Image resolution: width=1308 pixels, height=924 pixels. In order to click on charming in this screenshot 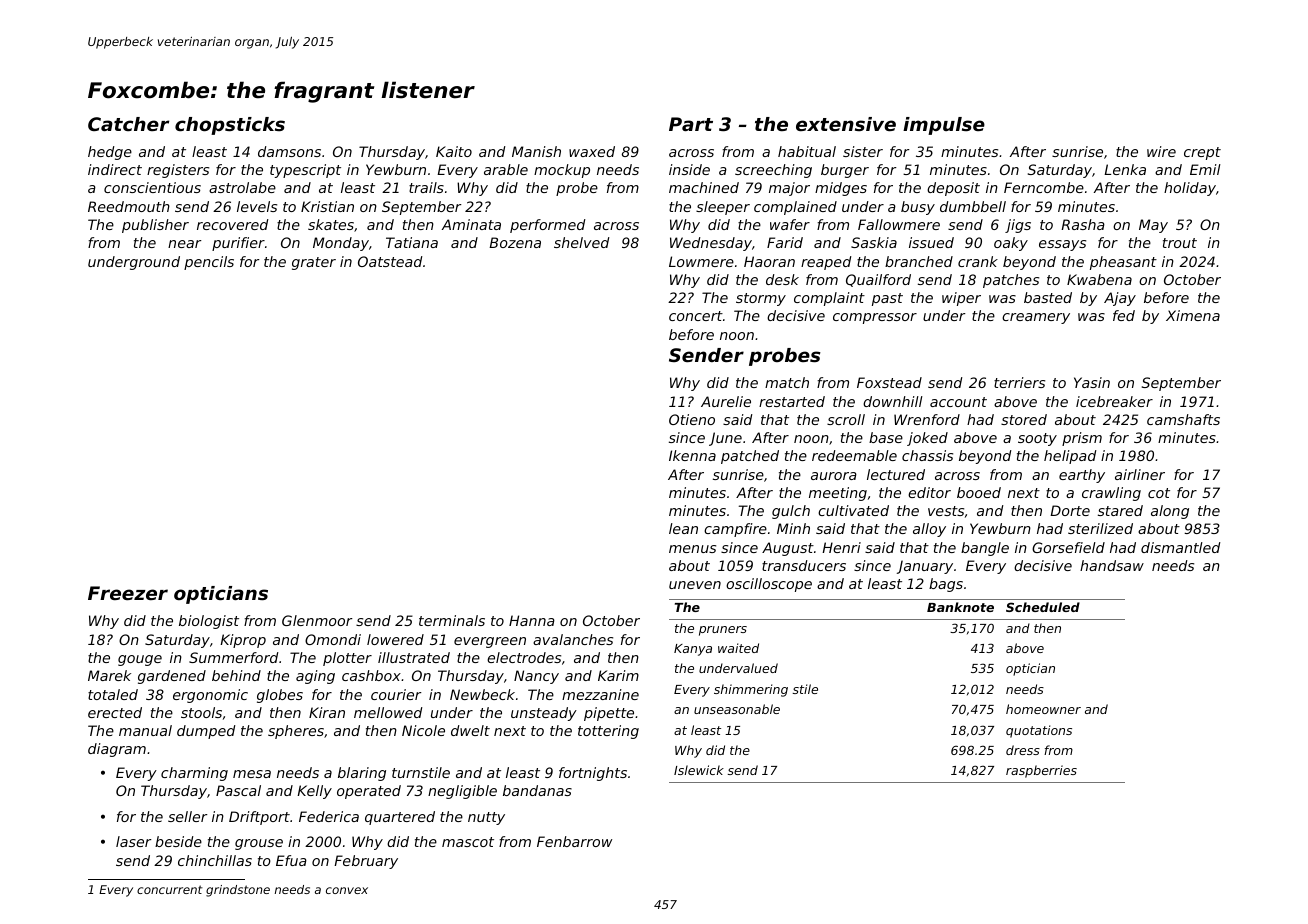, I will do `click(194, 774)`.
